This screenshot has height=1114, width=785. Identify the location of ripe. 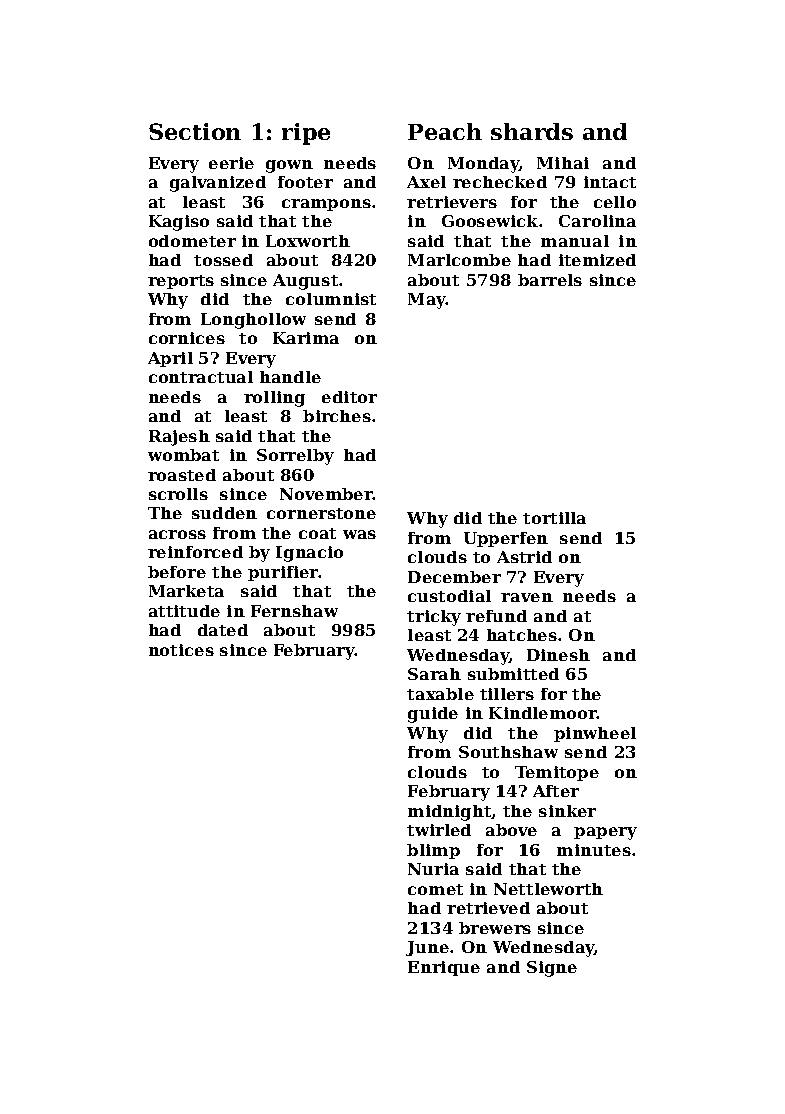
(306, 134).
